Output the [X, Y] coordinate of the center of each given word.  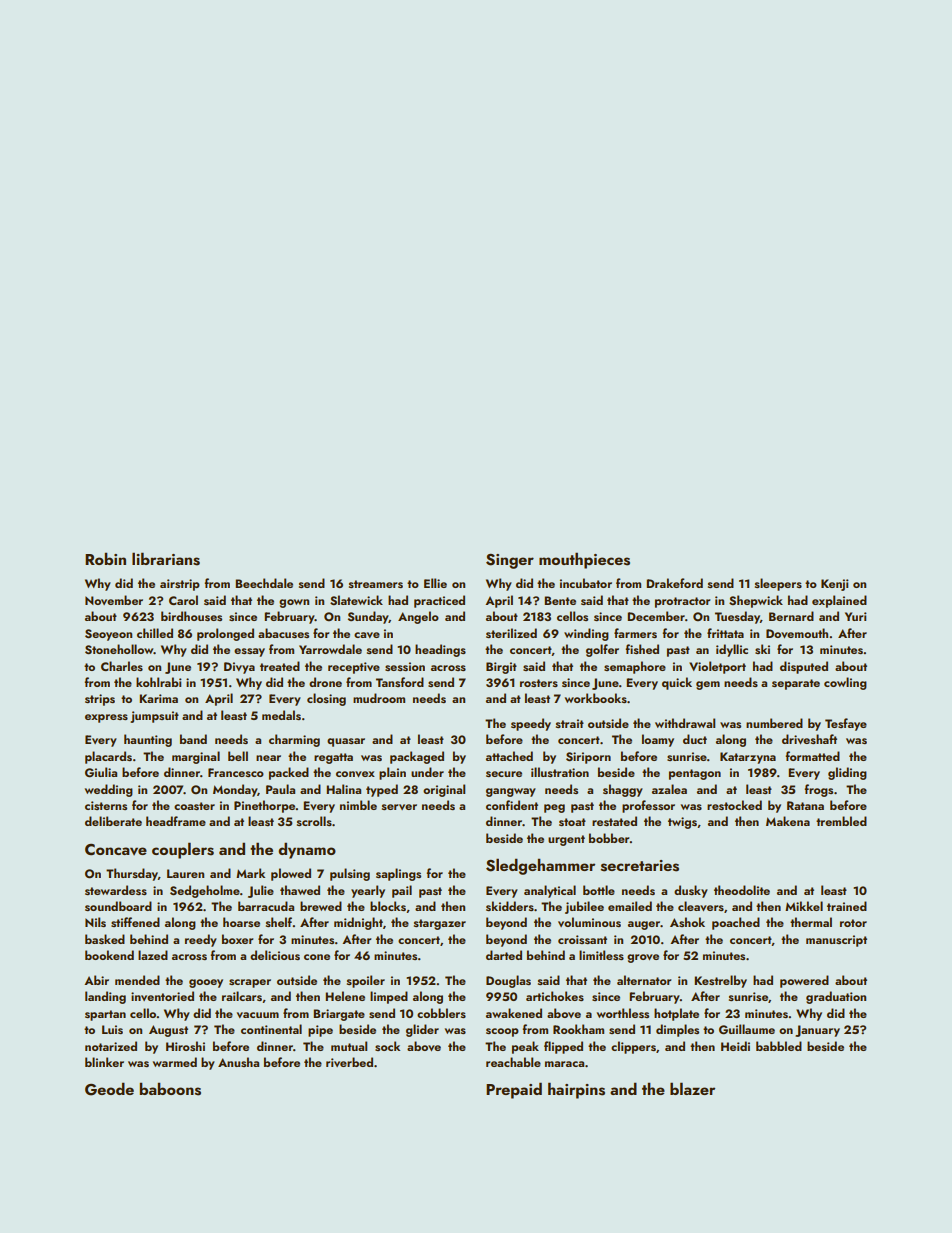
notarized [111, 1046]
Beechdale [264, 583]
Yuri [856, 616]
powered [804, 981]
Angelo [418, 617]
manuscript [836, 941]
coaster [194, 806]
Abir [96, 980]
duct [695, 739]
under [427, 772]
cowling [845, 683]
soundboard [118, 906]
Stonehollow [119, 649]
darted [504, 955]
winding [586, 634]
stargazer [440, 924]
